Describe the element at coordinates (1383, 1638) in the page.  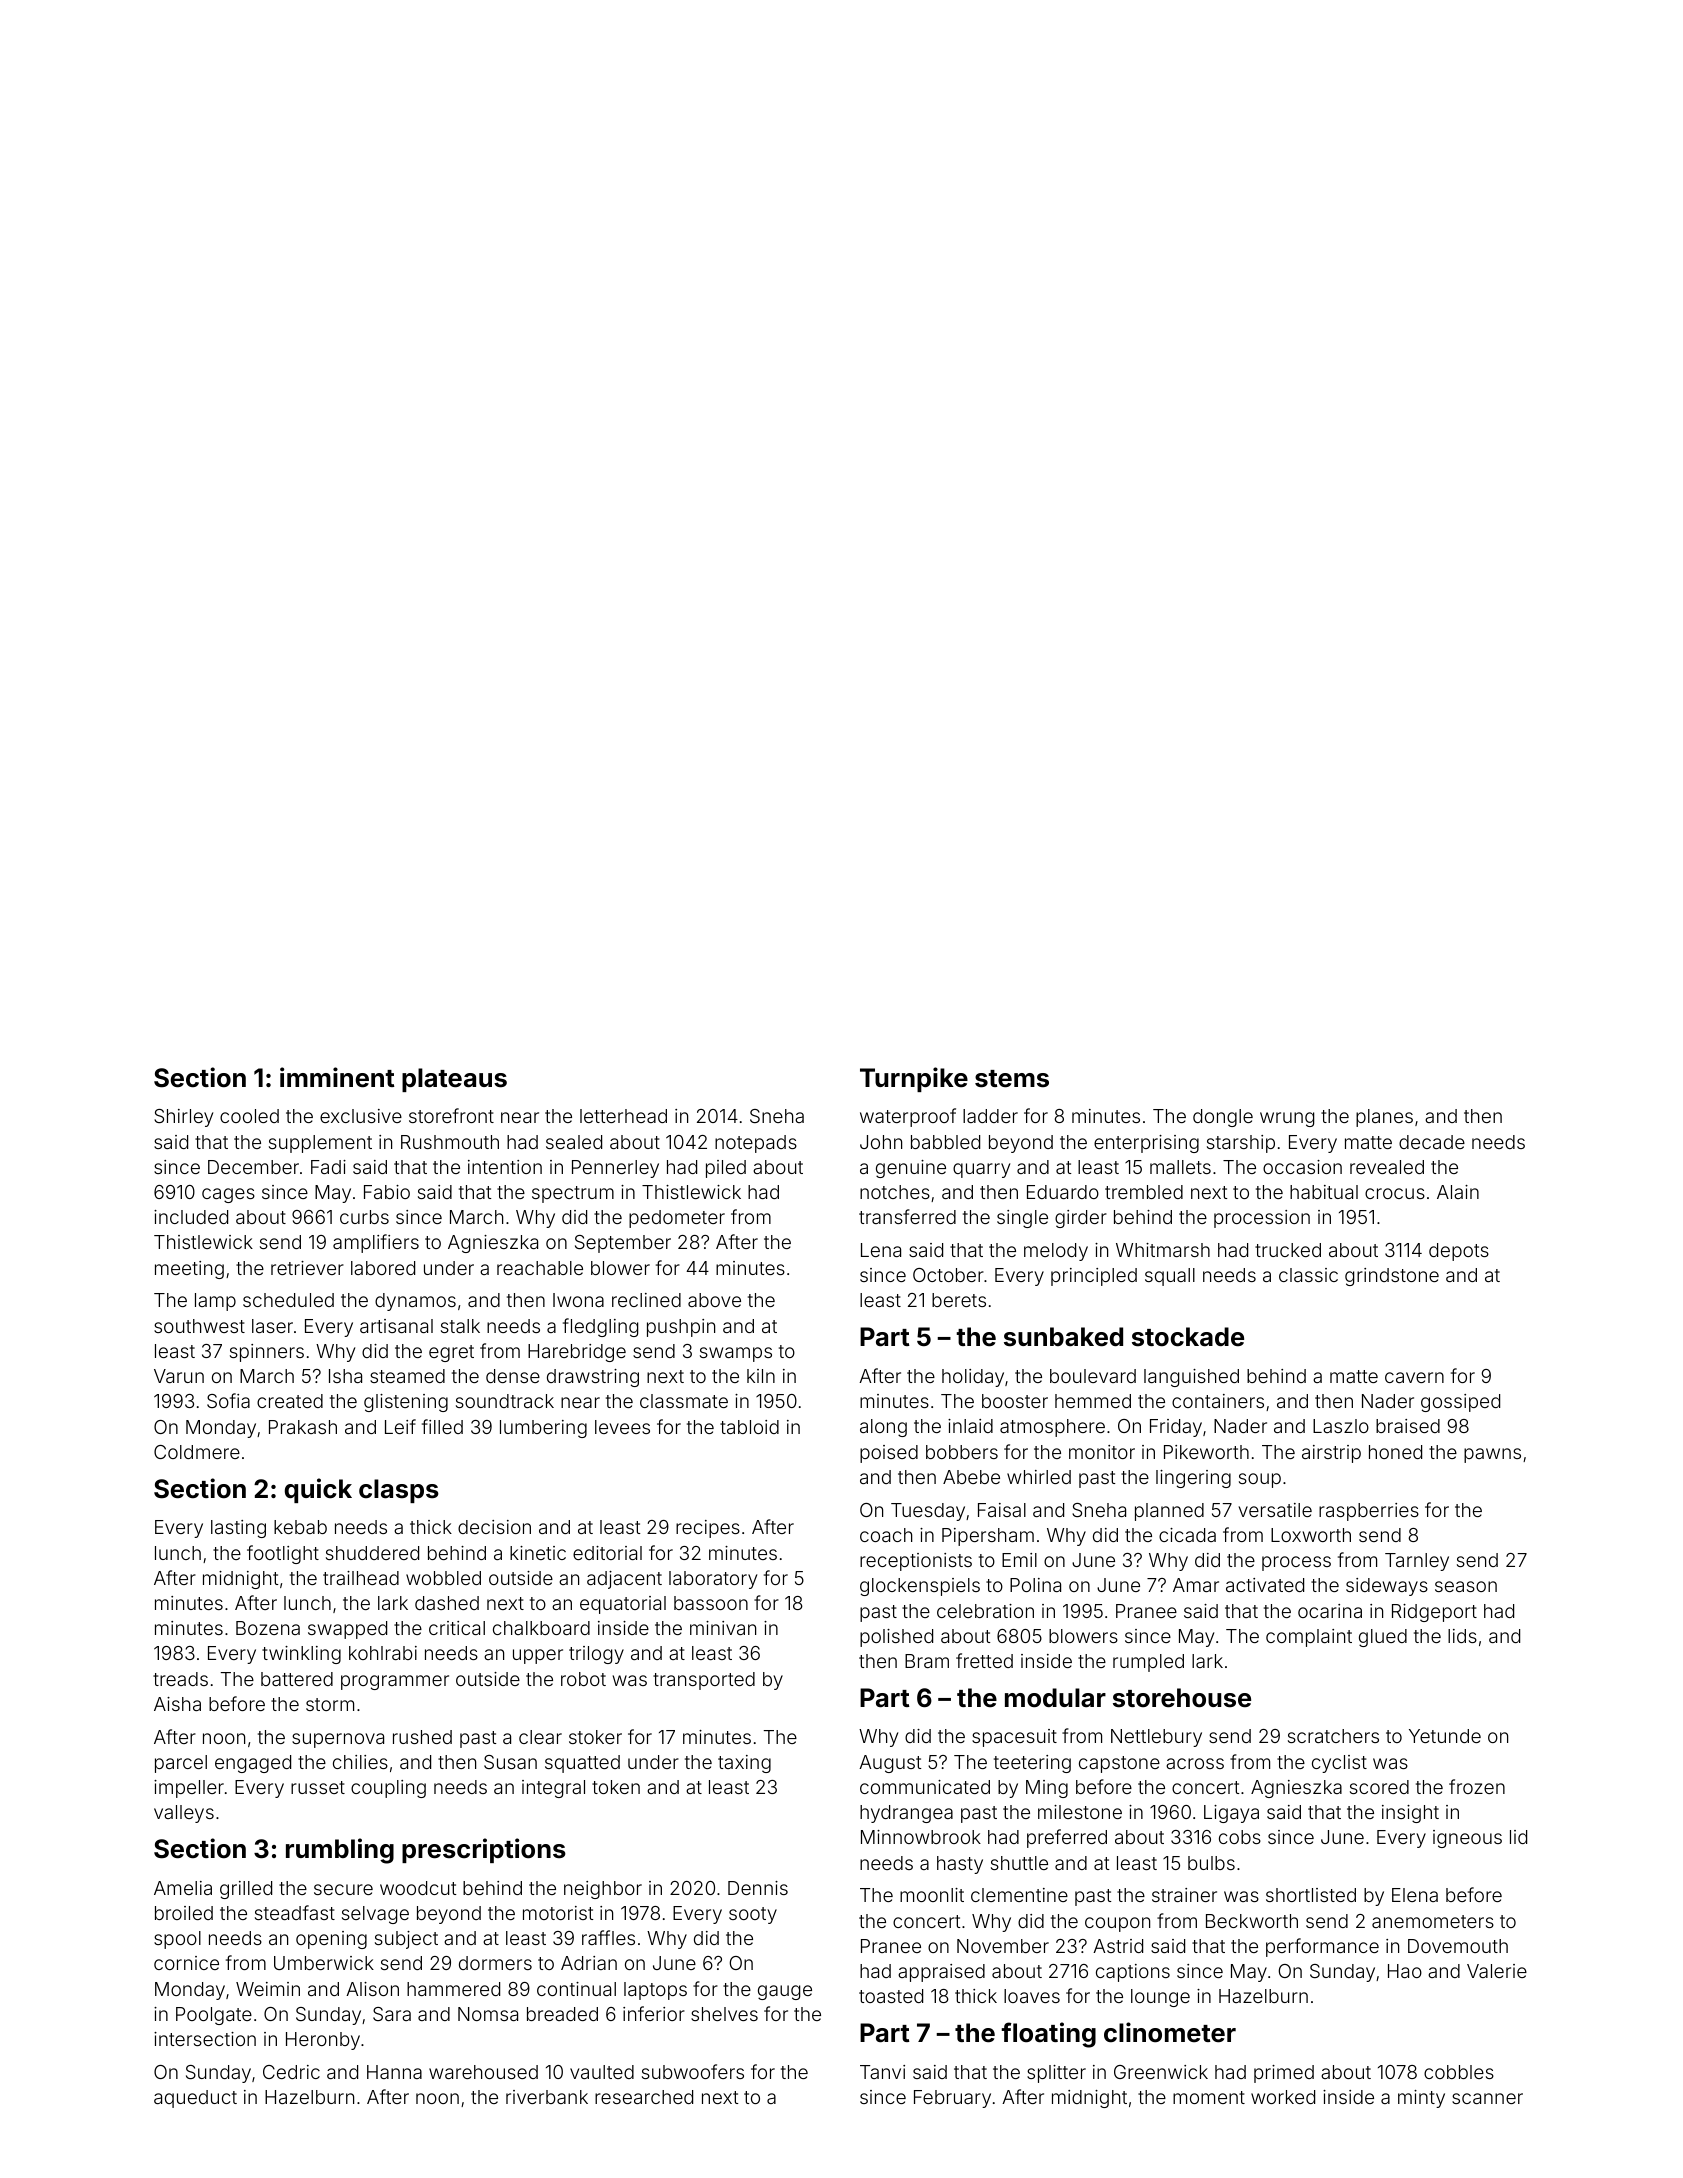
I see `glued` at that location.
